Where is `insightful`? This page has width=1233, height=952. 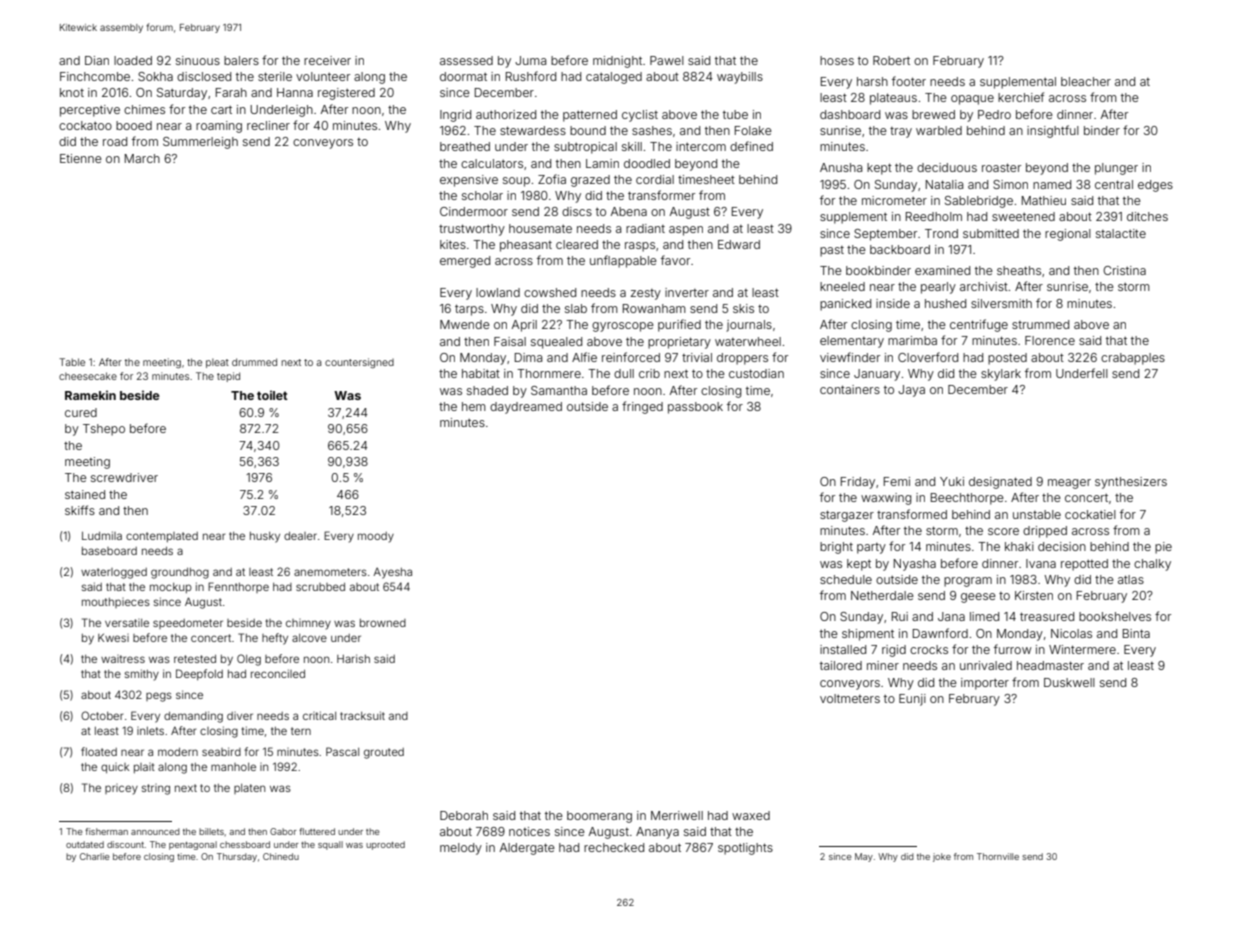
insightful is located at coordinates (1053, 131).
